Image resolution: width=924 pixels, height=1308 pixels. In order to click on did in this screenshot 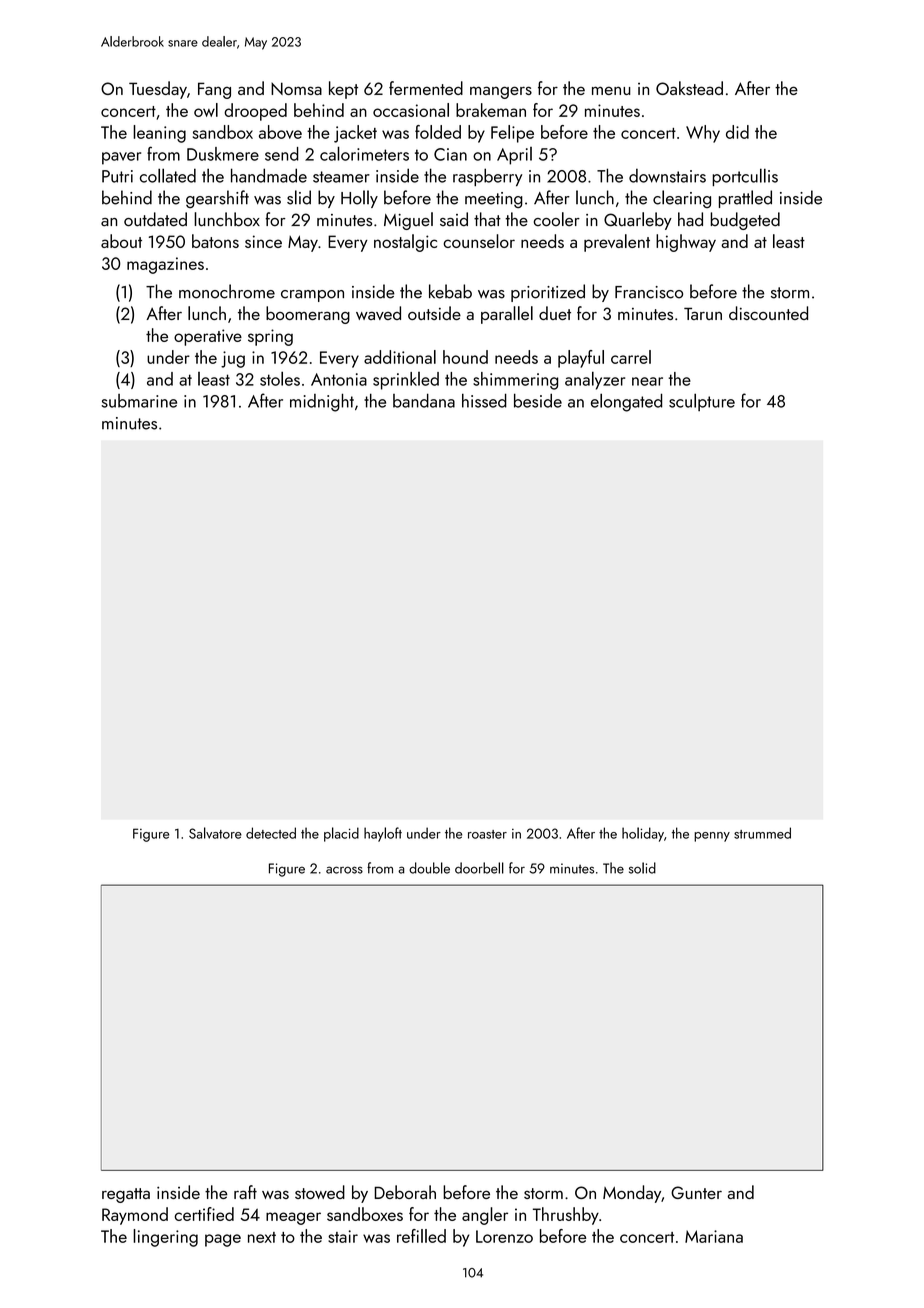, I will do `click(737, 132)`.
